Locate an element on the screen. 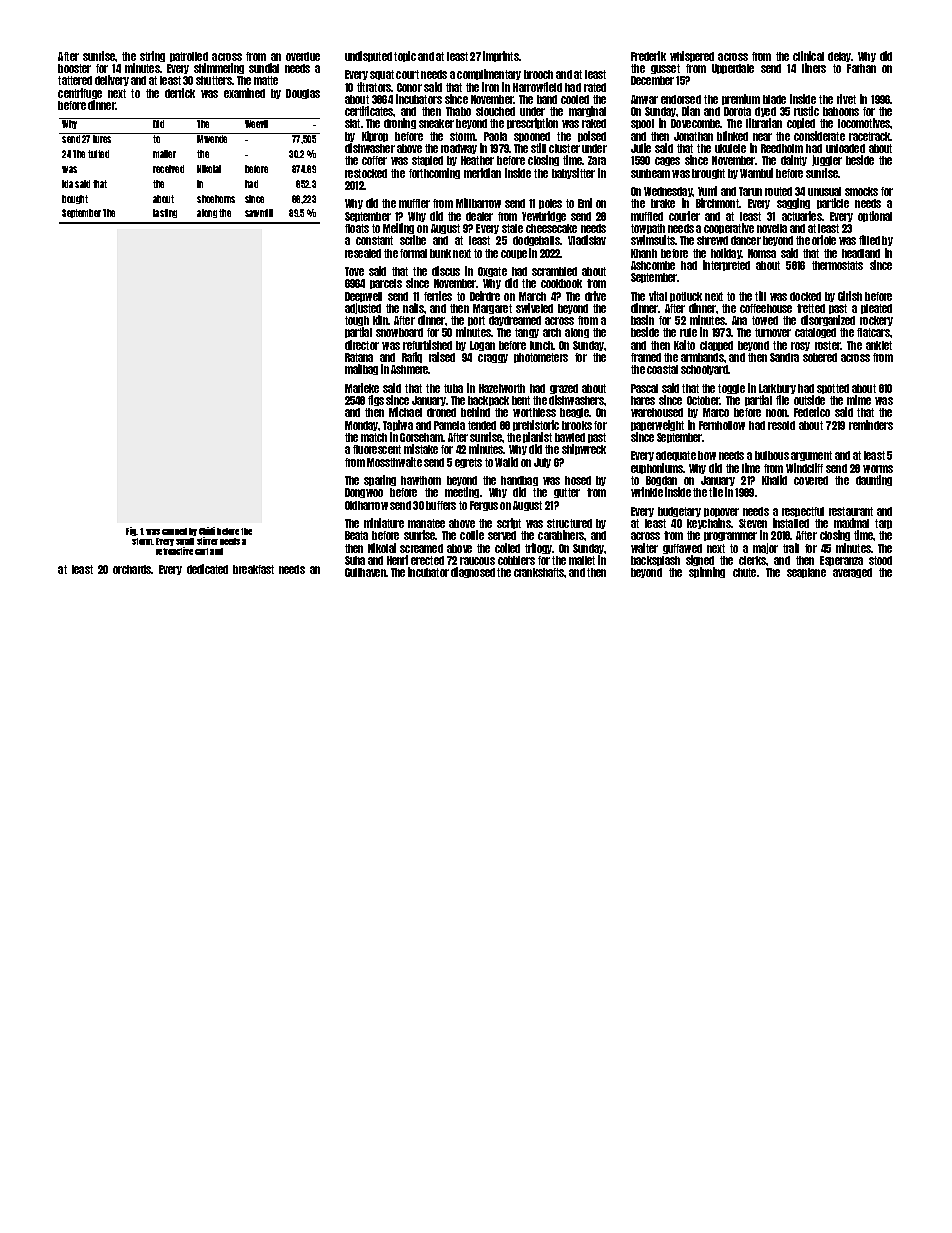  string is located at coordinates (152, 56).
